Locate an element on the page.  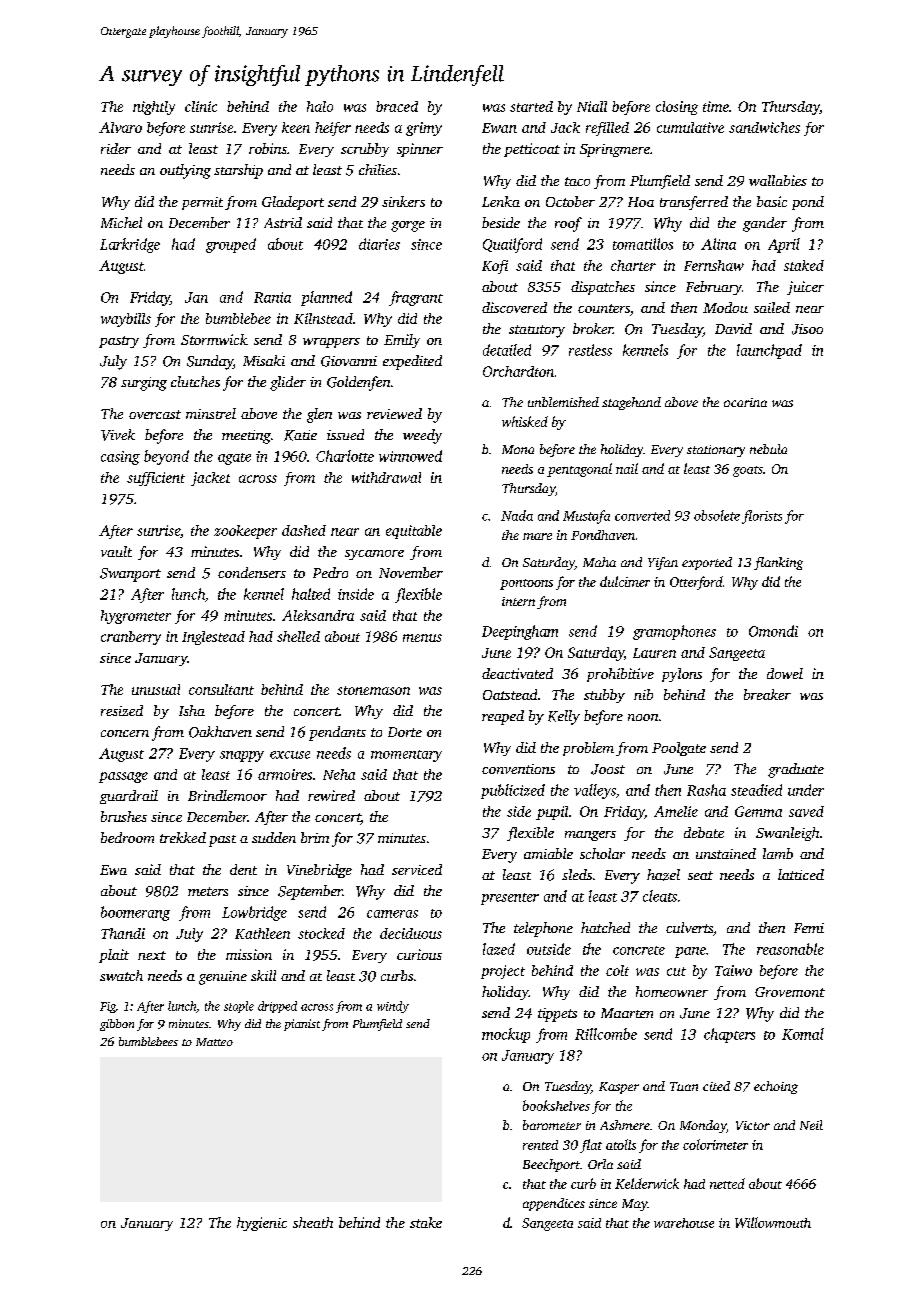
sandwiches is located at coordinates (764, 127).
